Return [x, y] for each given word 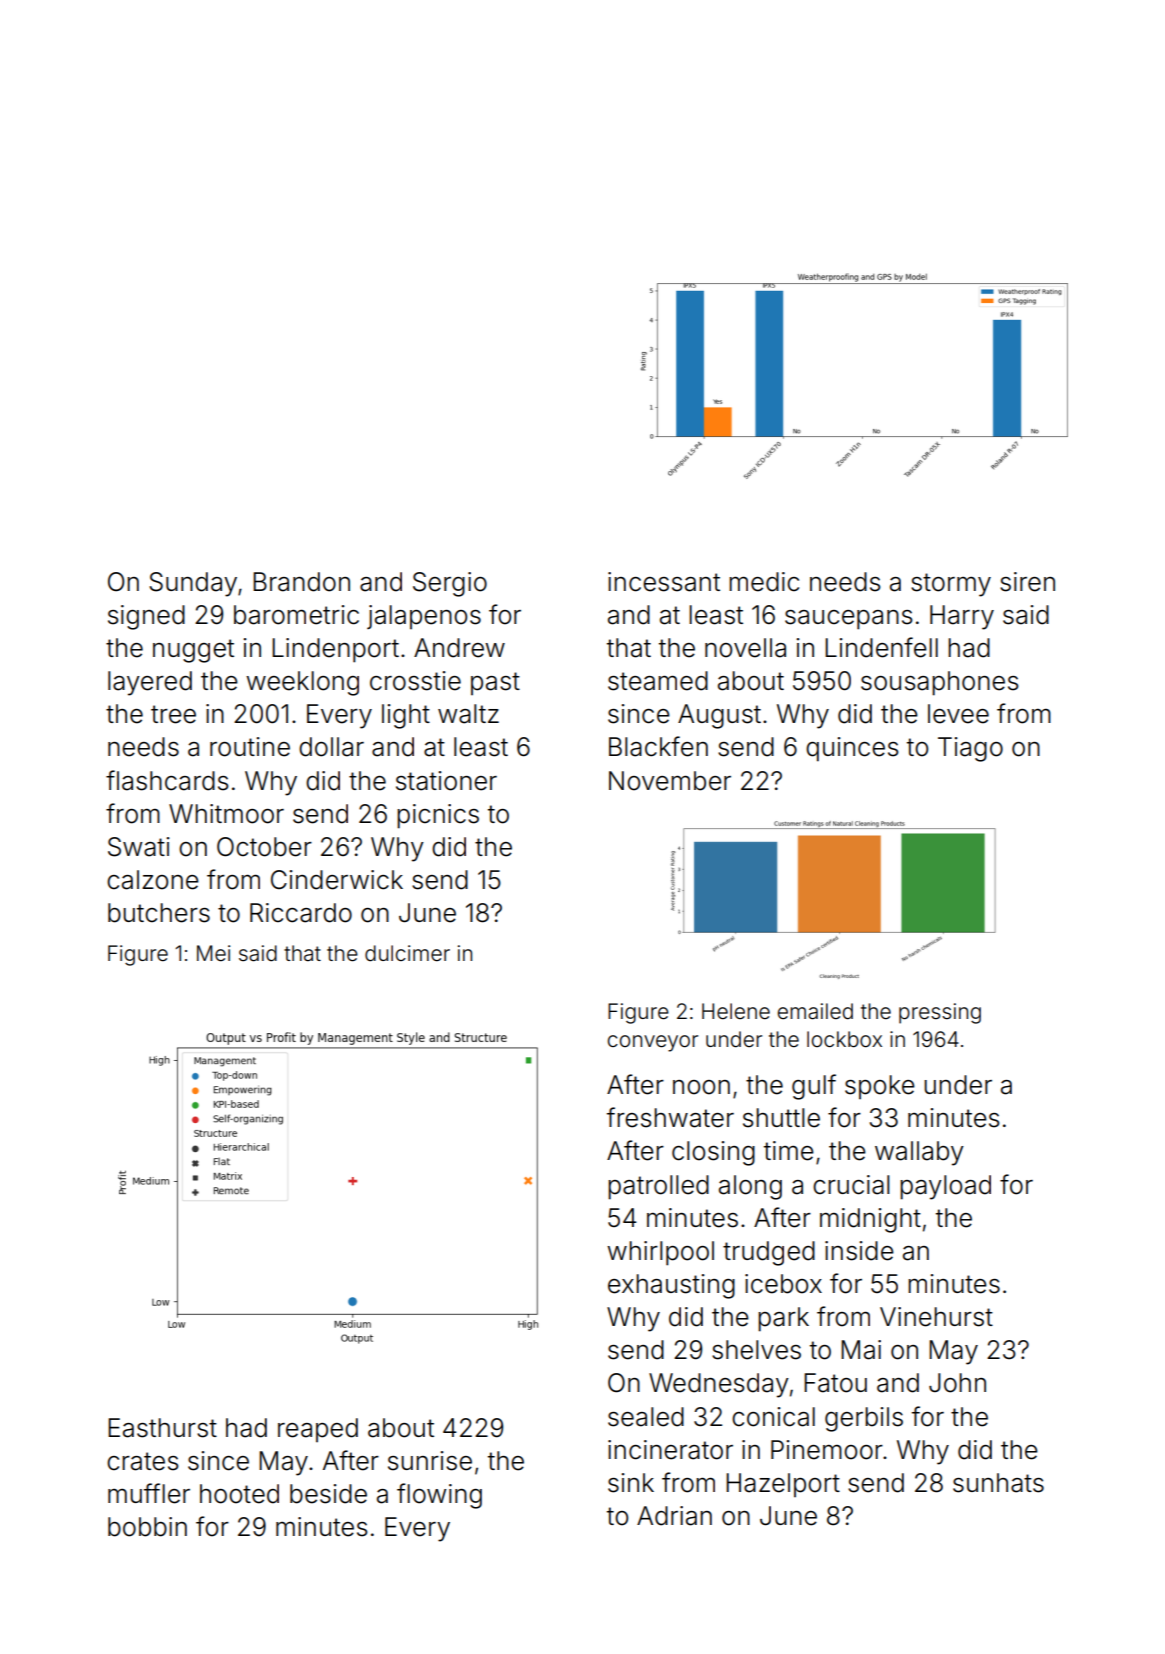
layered [150, 683]
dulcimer [407, 953]
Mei [213, 953]
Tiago [970, 749]
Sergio [450, 584]
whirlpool [660, 1253]
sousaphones [940, 683]
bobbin [147, 1527]
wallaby [919, 1153]
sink [631, 1483]
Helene [736, 1011]
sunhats [998, 1483]
